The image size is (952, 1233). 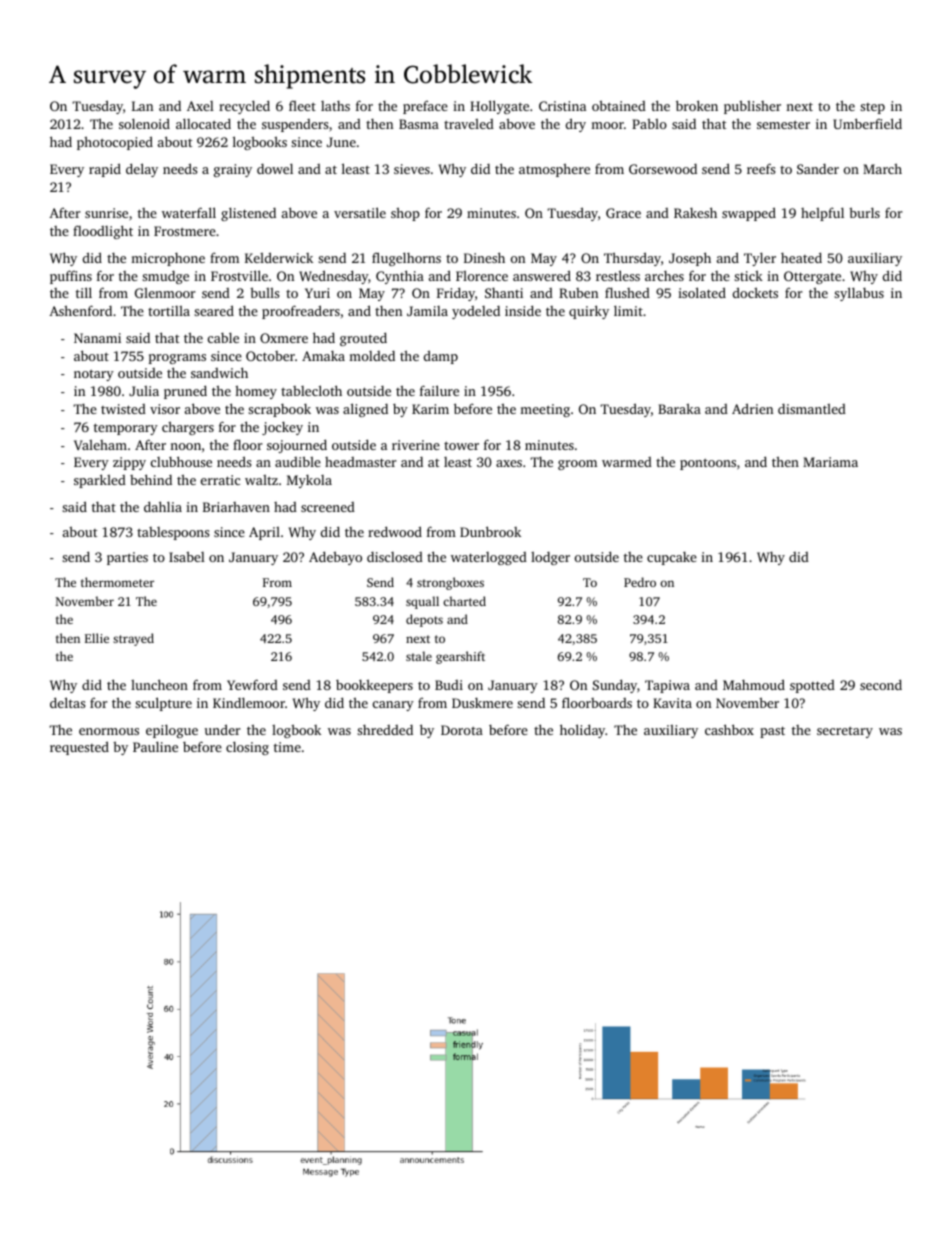 I want to click on Dunbrook, so click(x=490, y=531).
